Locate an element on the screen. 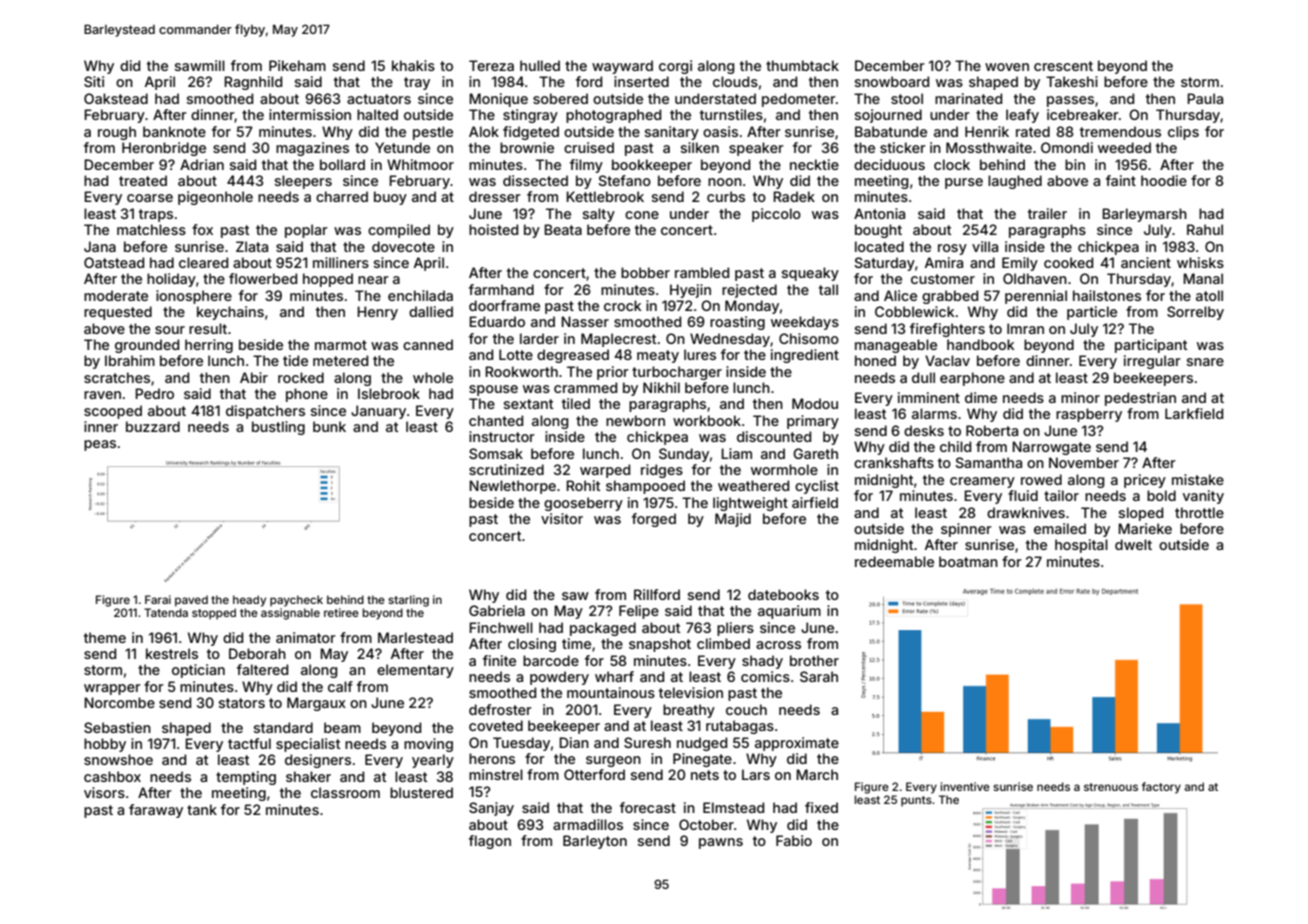 The height and width of the screenshot is (924, 1308). wayward is located at coordinates (622, 67).
